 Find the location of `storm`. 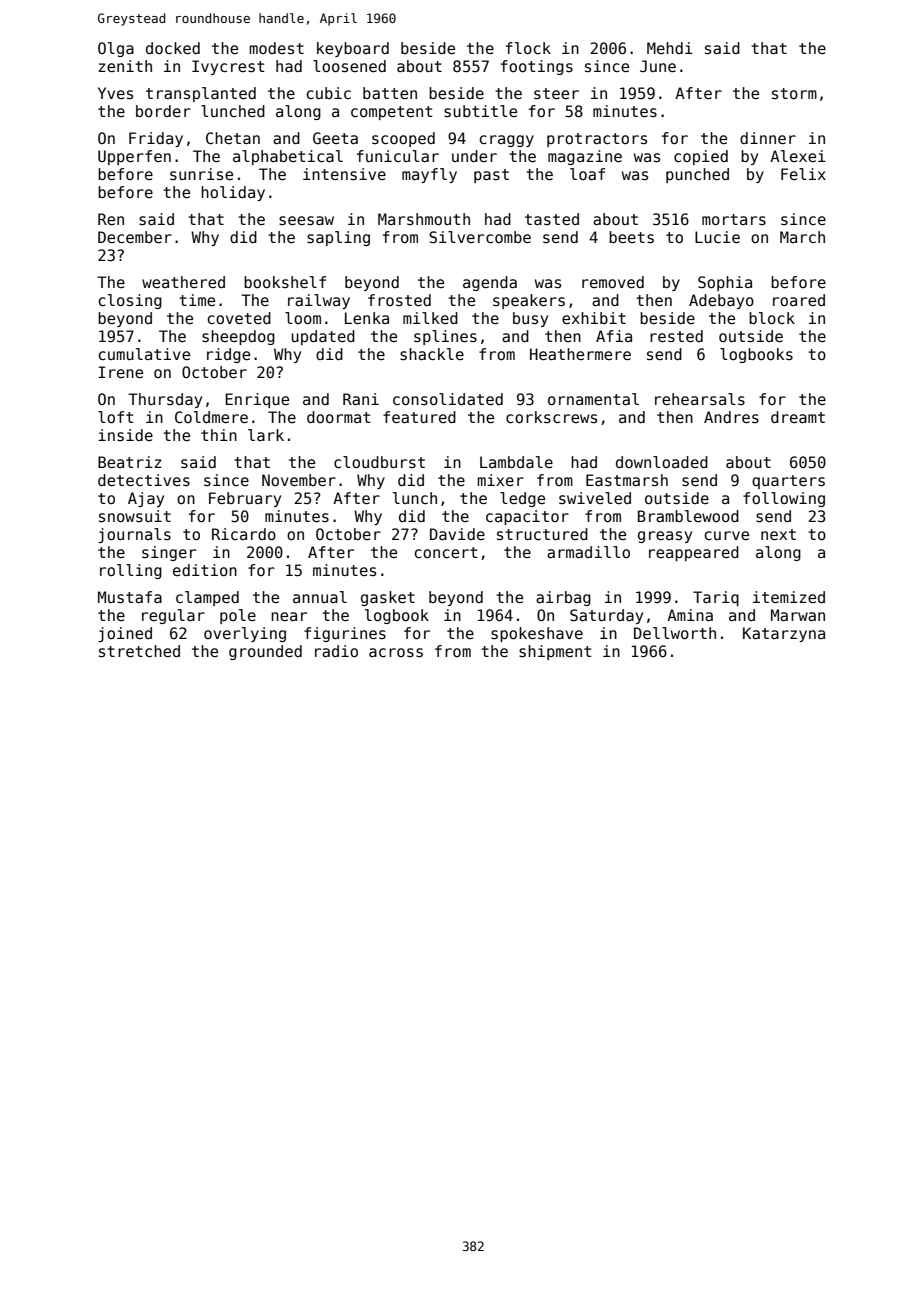

storm is located at coordinates (794, 93).
